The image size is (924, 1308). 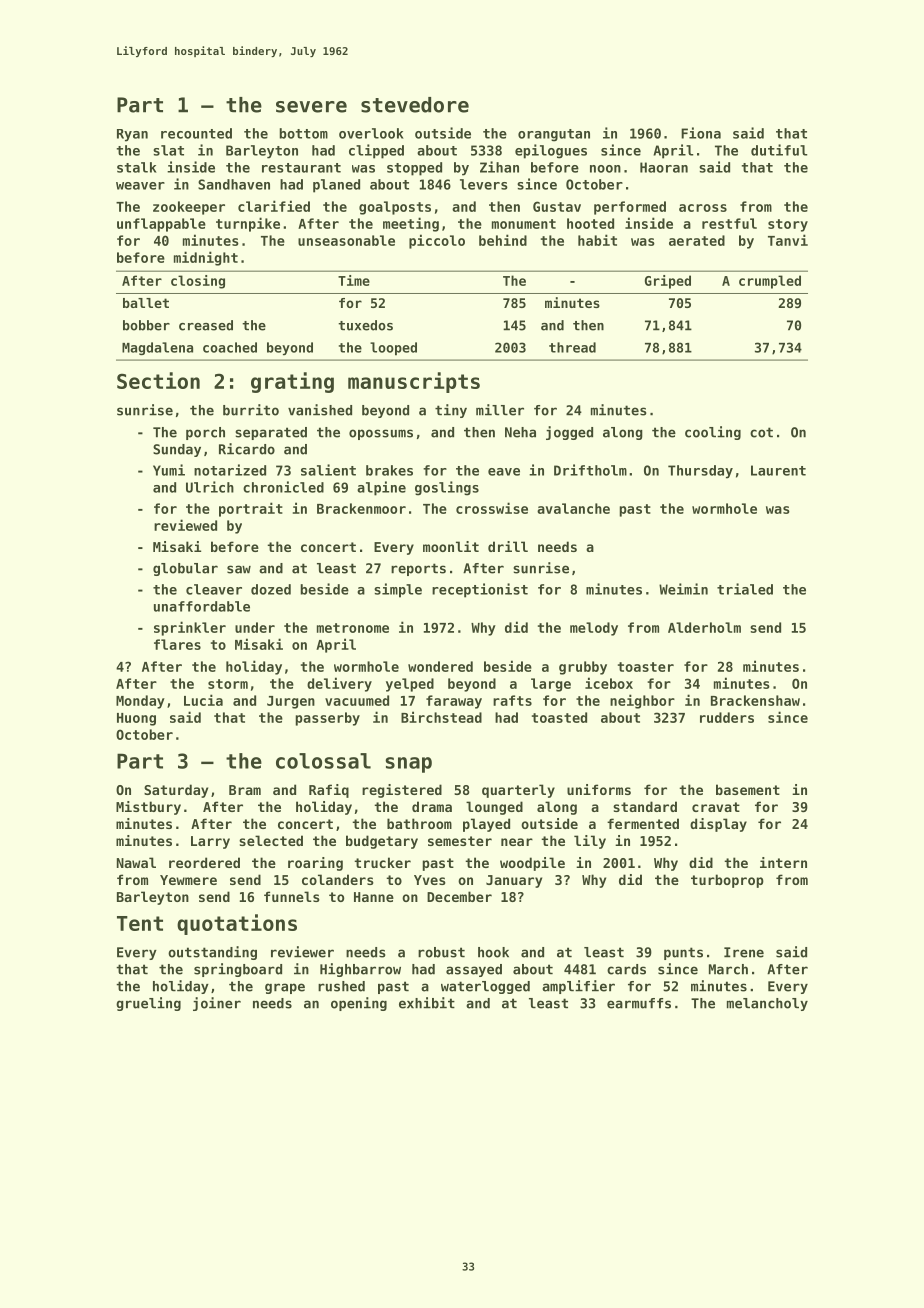 What do you see at coordinates (411, 224) in the page?
I see `meeting` at bounding box center [411, 224].
